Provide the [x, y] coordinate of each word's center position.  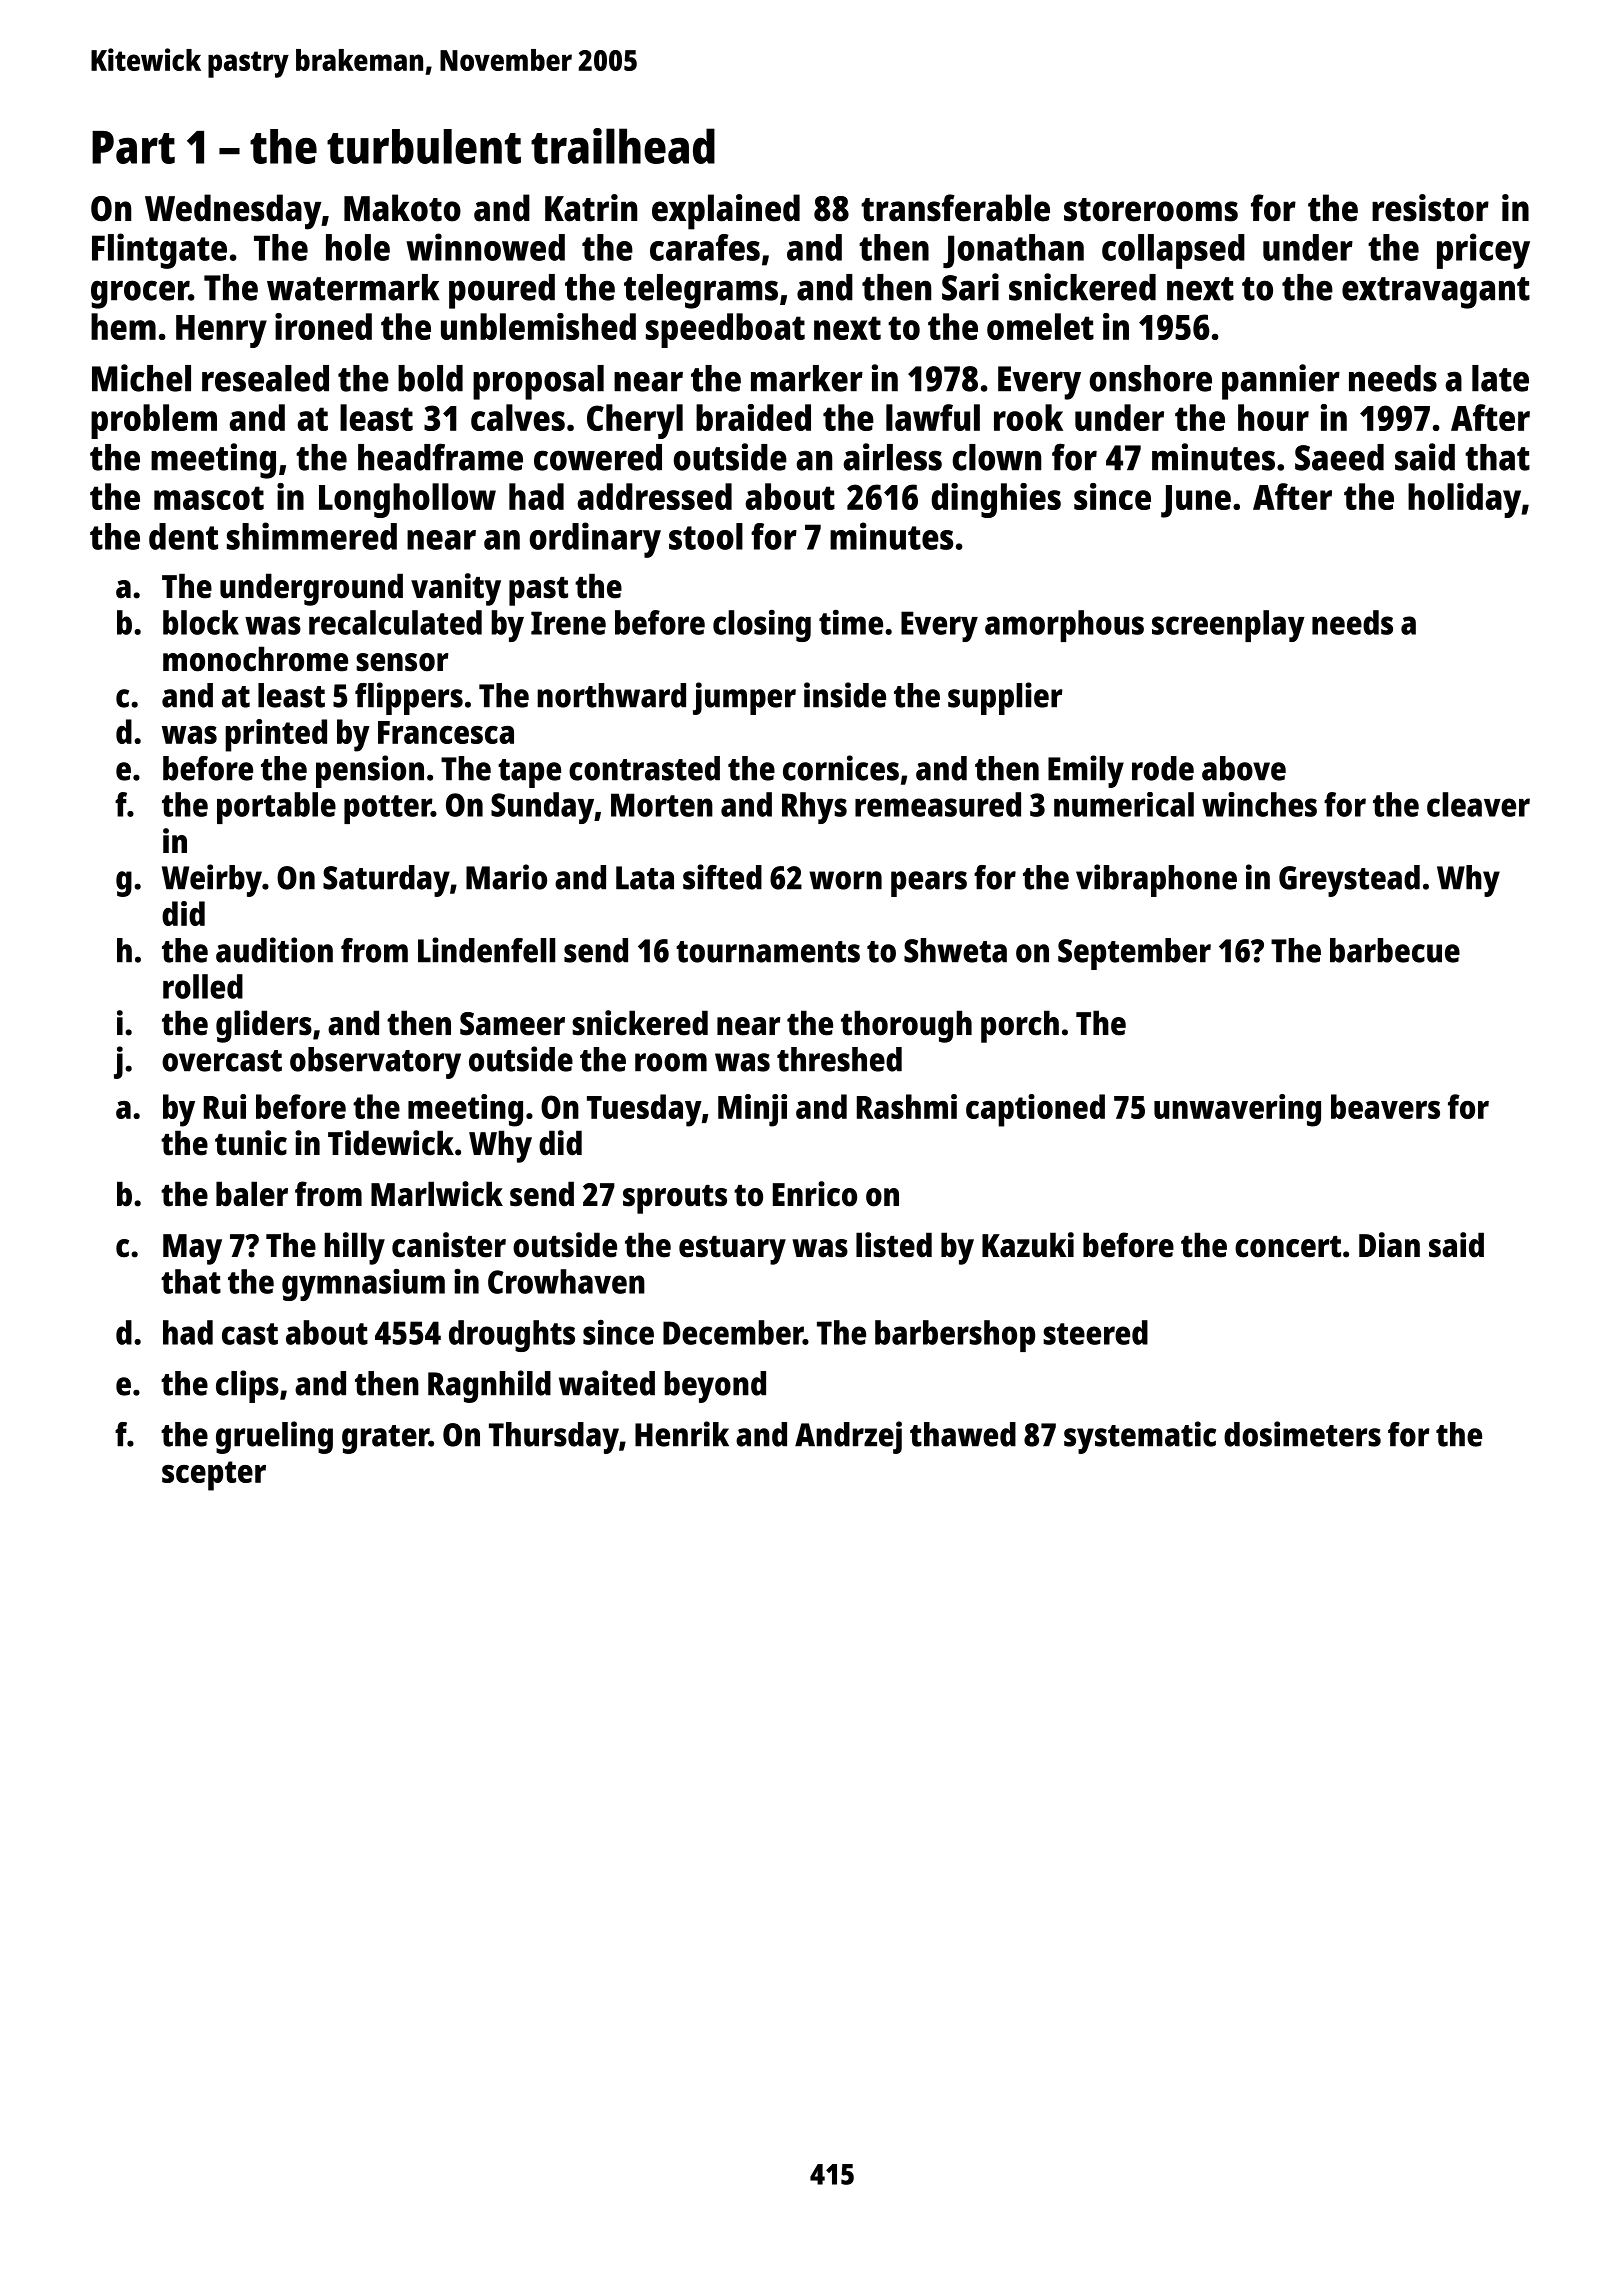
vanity [456, 589]
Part [133, 147]
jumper [744, 698]
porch [1020, 1026]
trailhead [623, 146]
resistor [1430, 208]
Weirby [212, 880]
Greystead [1349, 881]
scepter [214, 1476]
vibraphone [1156, 880]
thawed [963, 1434]
